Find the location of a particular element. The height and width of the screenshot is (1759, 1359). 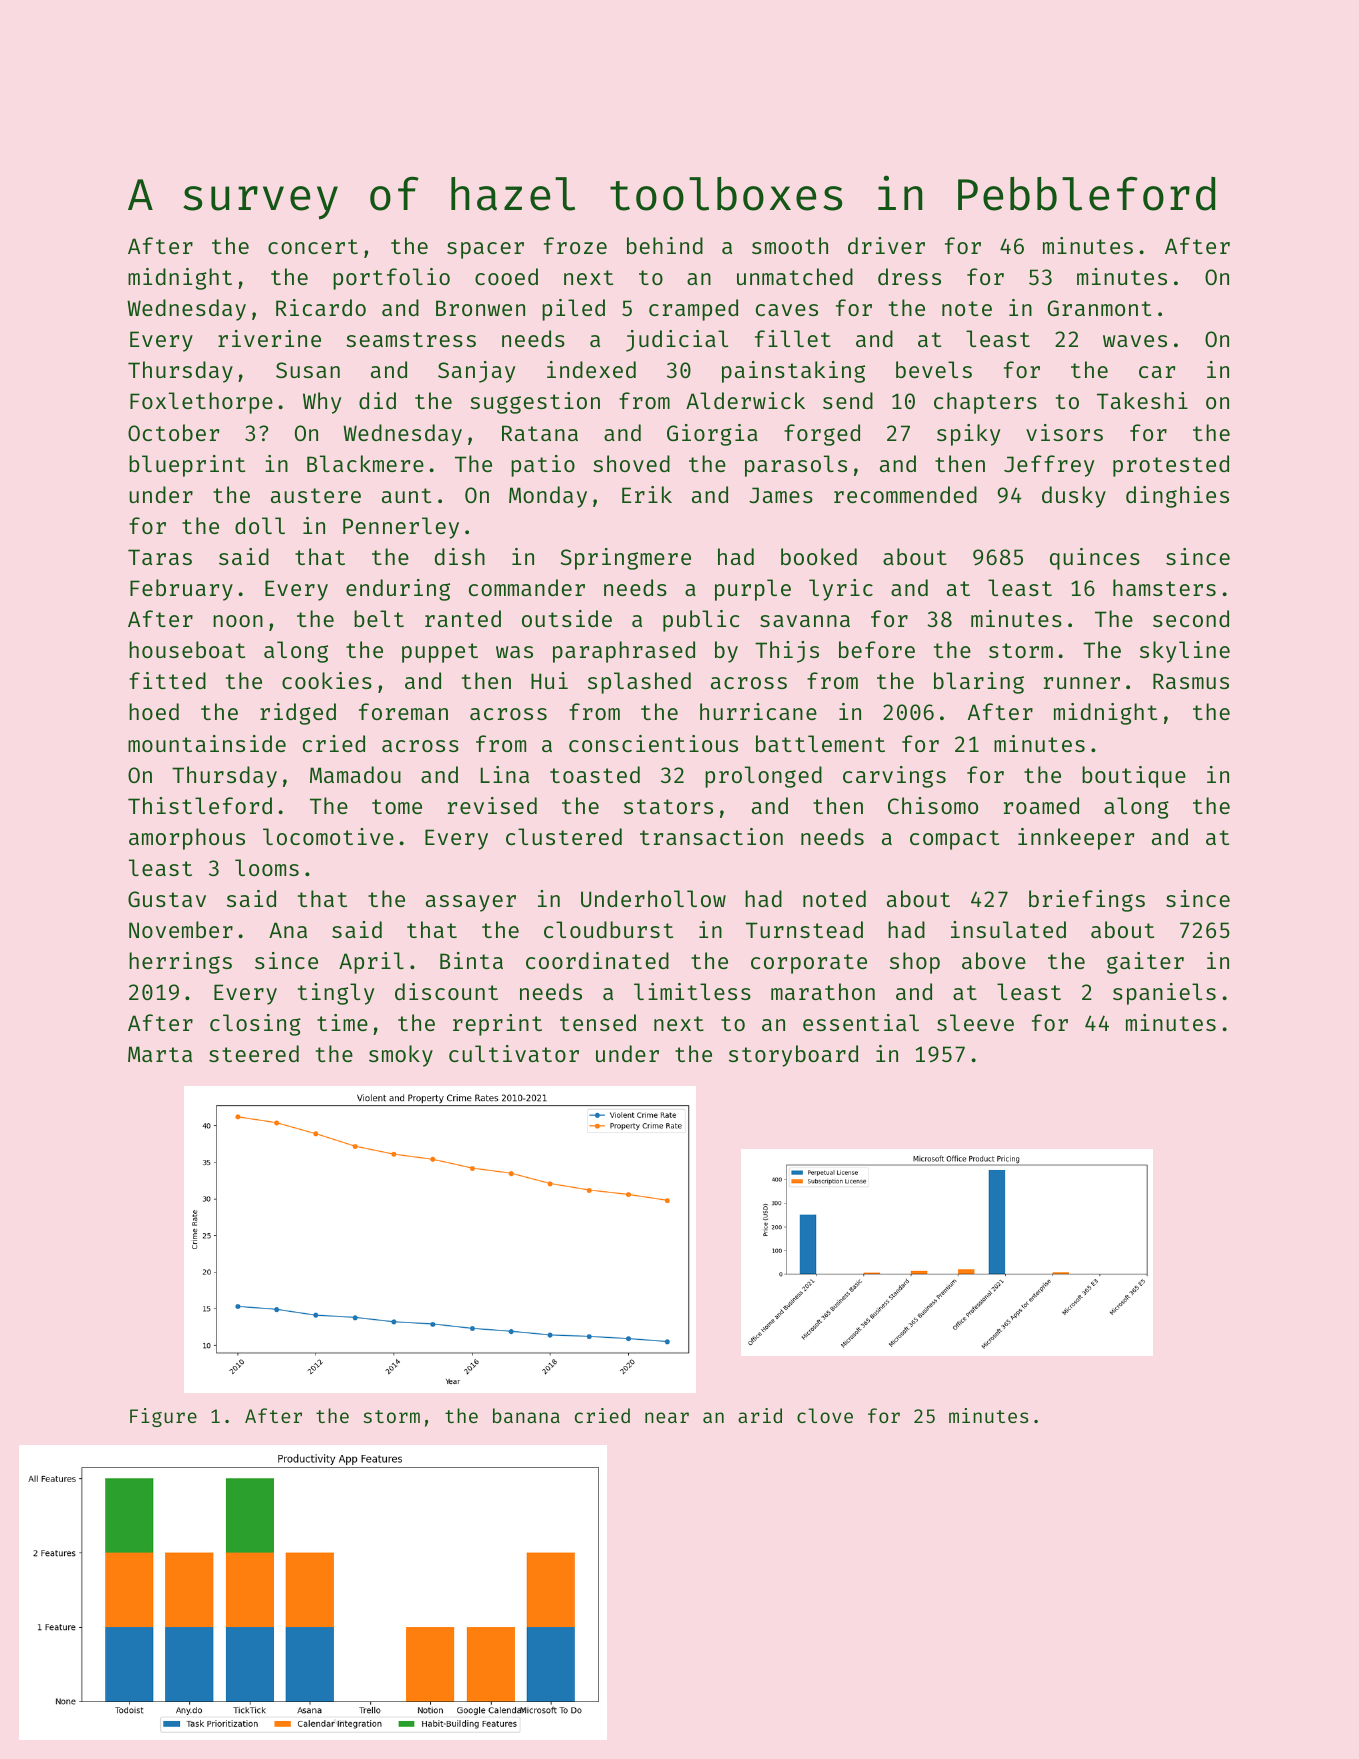

banana is located at coordinates (526, 1415).
